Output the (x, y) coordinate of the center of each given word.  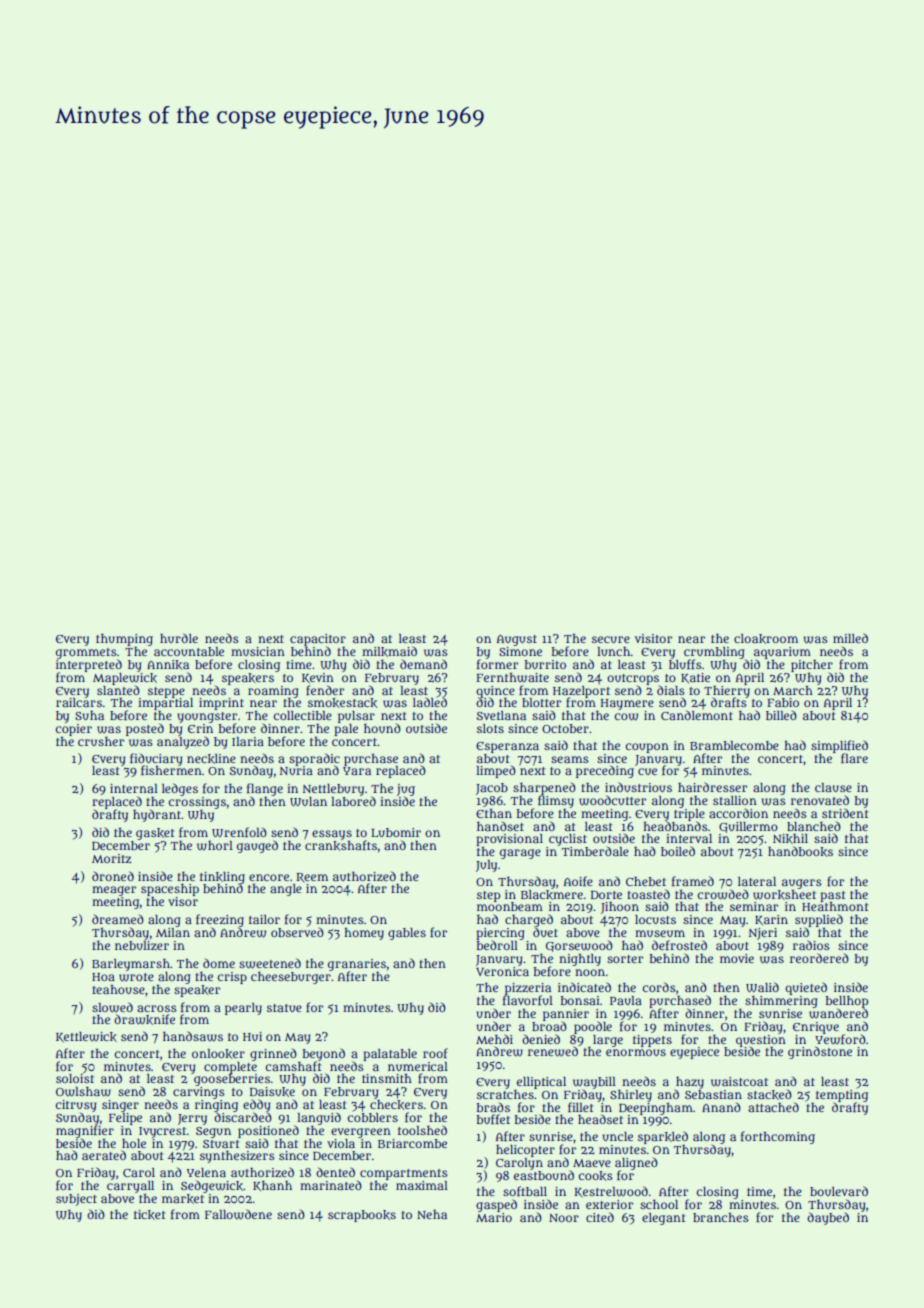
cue (647, 771)
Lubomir (396, 832)
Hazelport (581, 692)
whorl (215, 846)
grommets (86, 653)
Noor (564, 1218)
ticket (149, 1215)
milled (850, 638)
